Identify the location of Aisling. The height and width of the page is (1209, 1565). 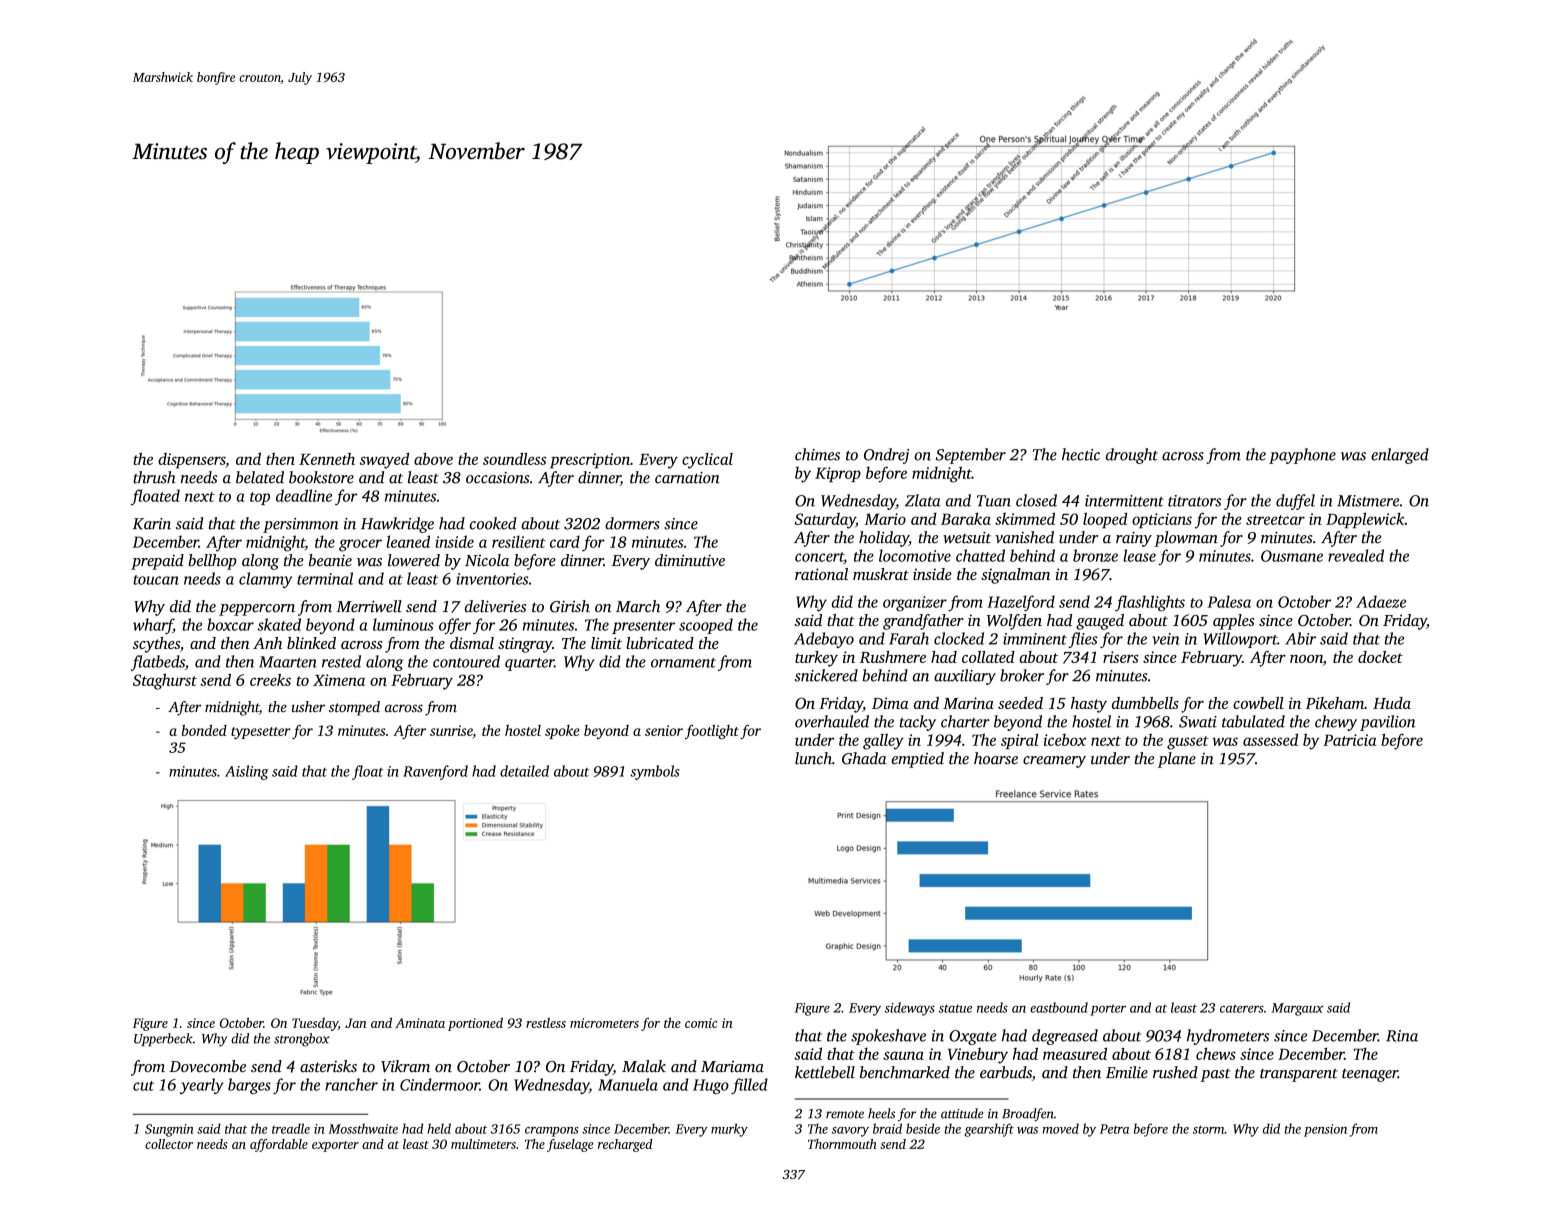
(247, 772).
